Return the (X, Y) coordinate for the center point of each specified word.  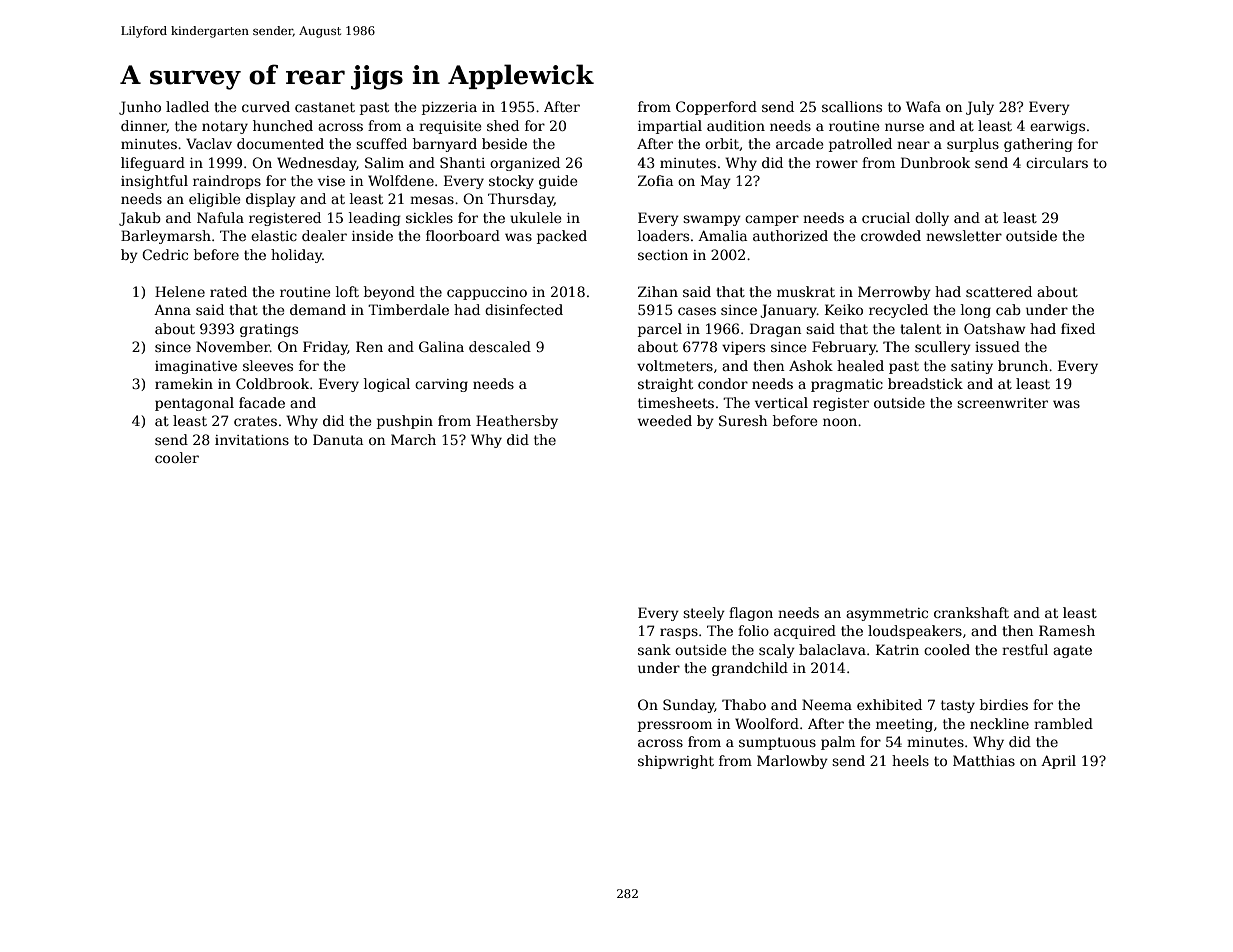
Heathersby (517, 422)
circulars (1057, 162)
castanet (325, 107)
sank (654, 649)
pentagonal (194, 404)
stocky (511, 182)
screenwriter (1002, 403)
